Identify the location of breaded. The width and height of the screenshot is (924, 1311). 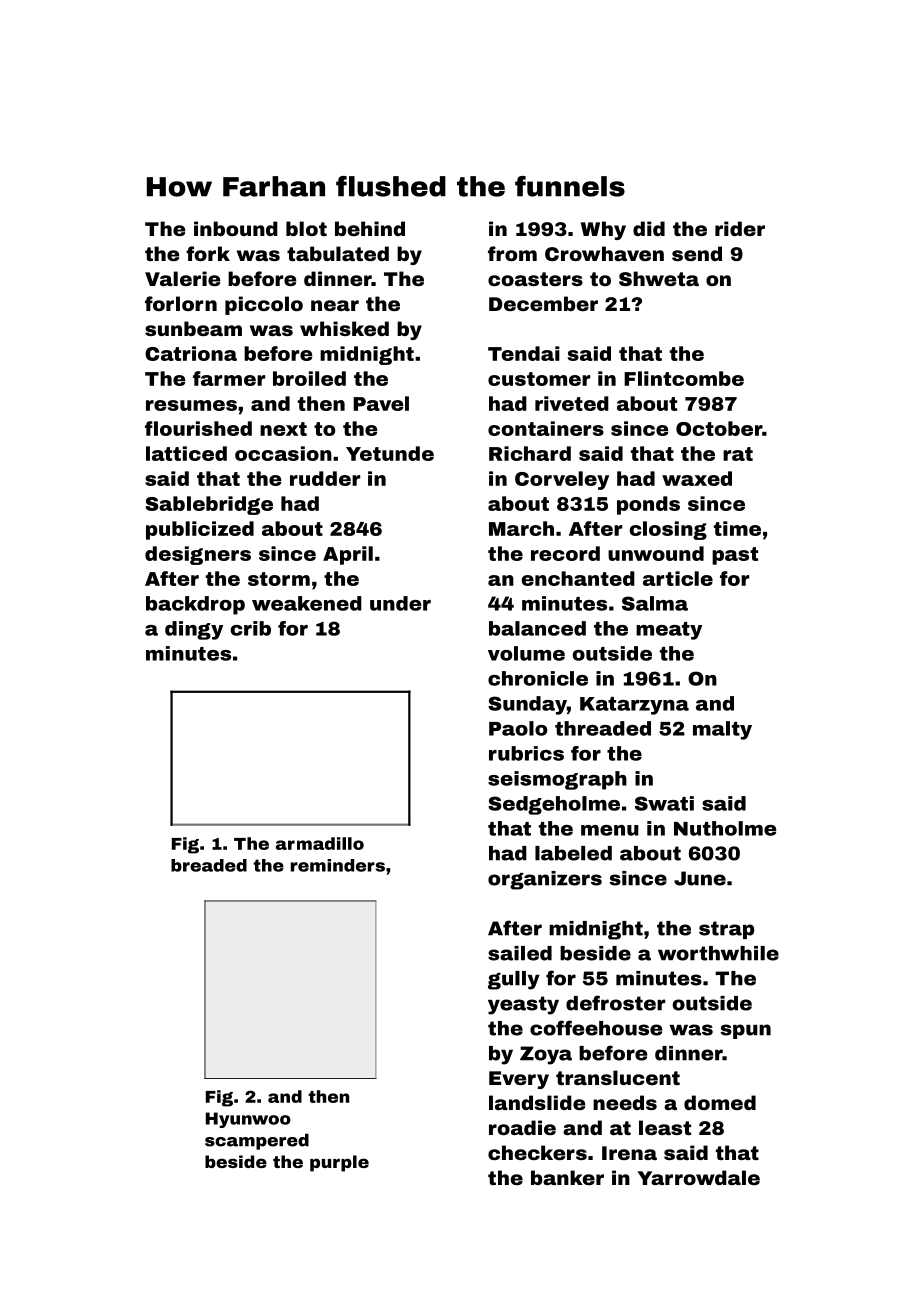
(209, 865).
